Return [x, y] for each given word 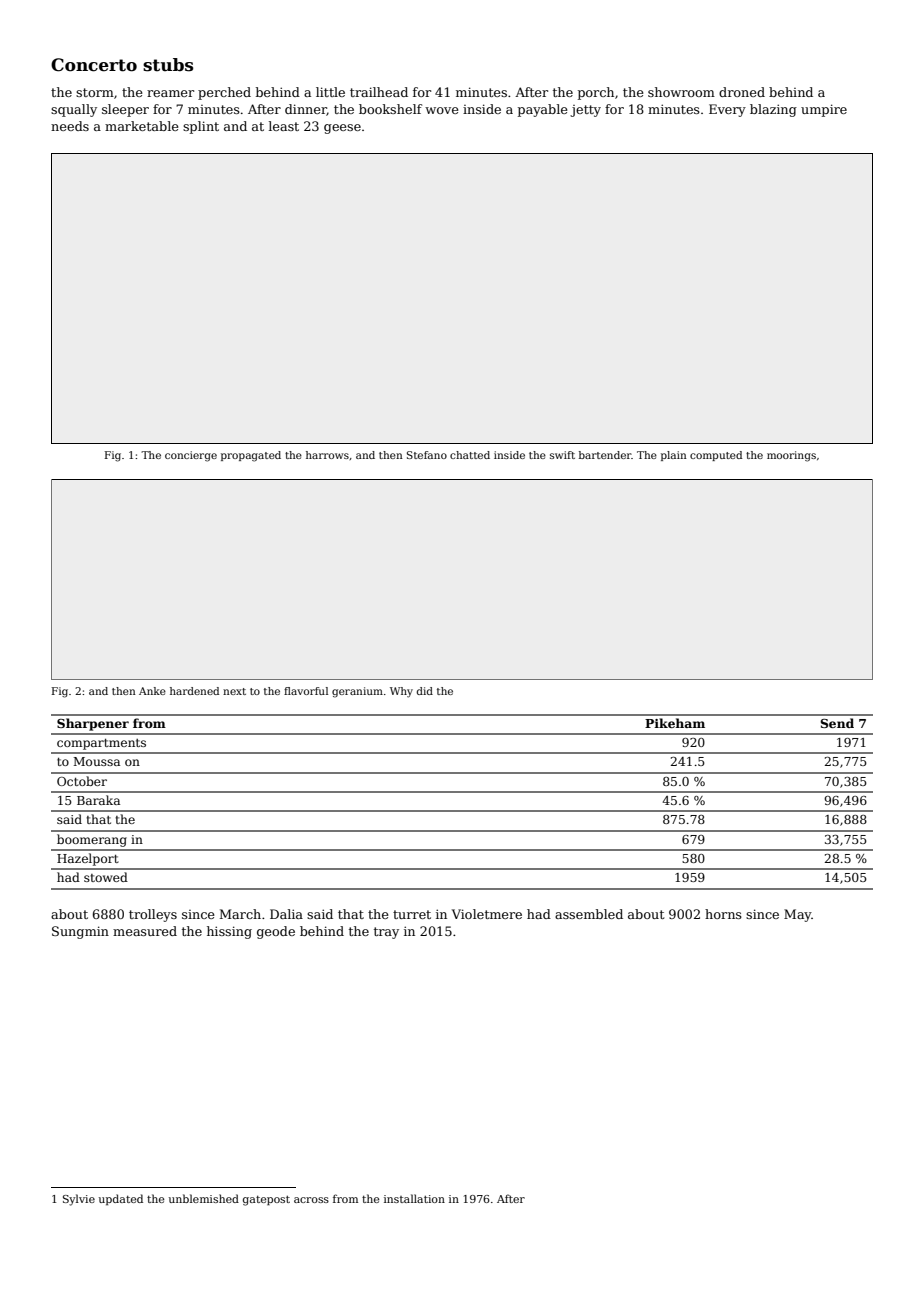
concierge [191, 456]
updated [121, 1199]
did [425, 691]
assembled [589, 914]
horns [723, 914]
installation [414, 1198]
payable [543, 110]
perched [224, 93]
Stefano [427, 455]
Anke [152, 691]
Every [727, 110]
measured [145, 931]
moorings [791, 456]
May [798, 915]
